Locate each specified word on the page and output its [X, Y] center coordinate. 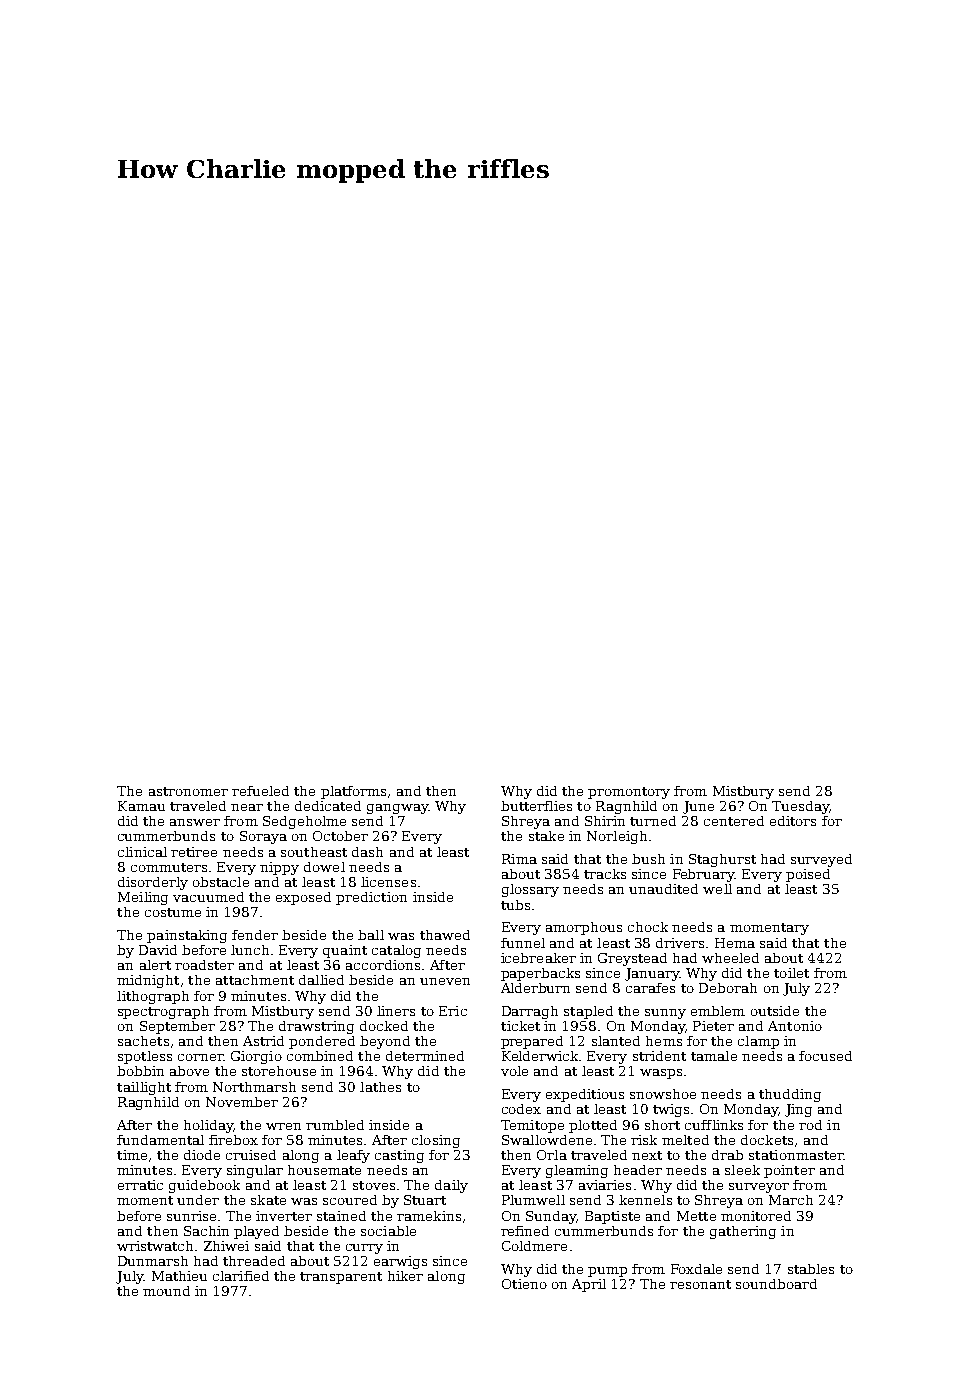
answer [195, 822]
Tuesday [800, 807]
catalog [396, 951]
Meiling [143, 898]
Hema [735, 943]
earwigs [400, 1262]
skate [268, 1200]
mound [166, 1291]
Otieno [524, 1284]
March [791, 1200]
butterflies [536, 806]
